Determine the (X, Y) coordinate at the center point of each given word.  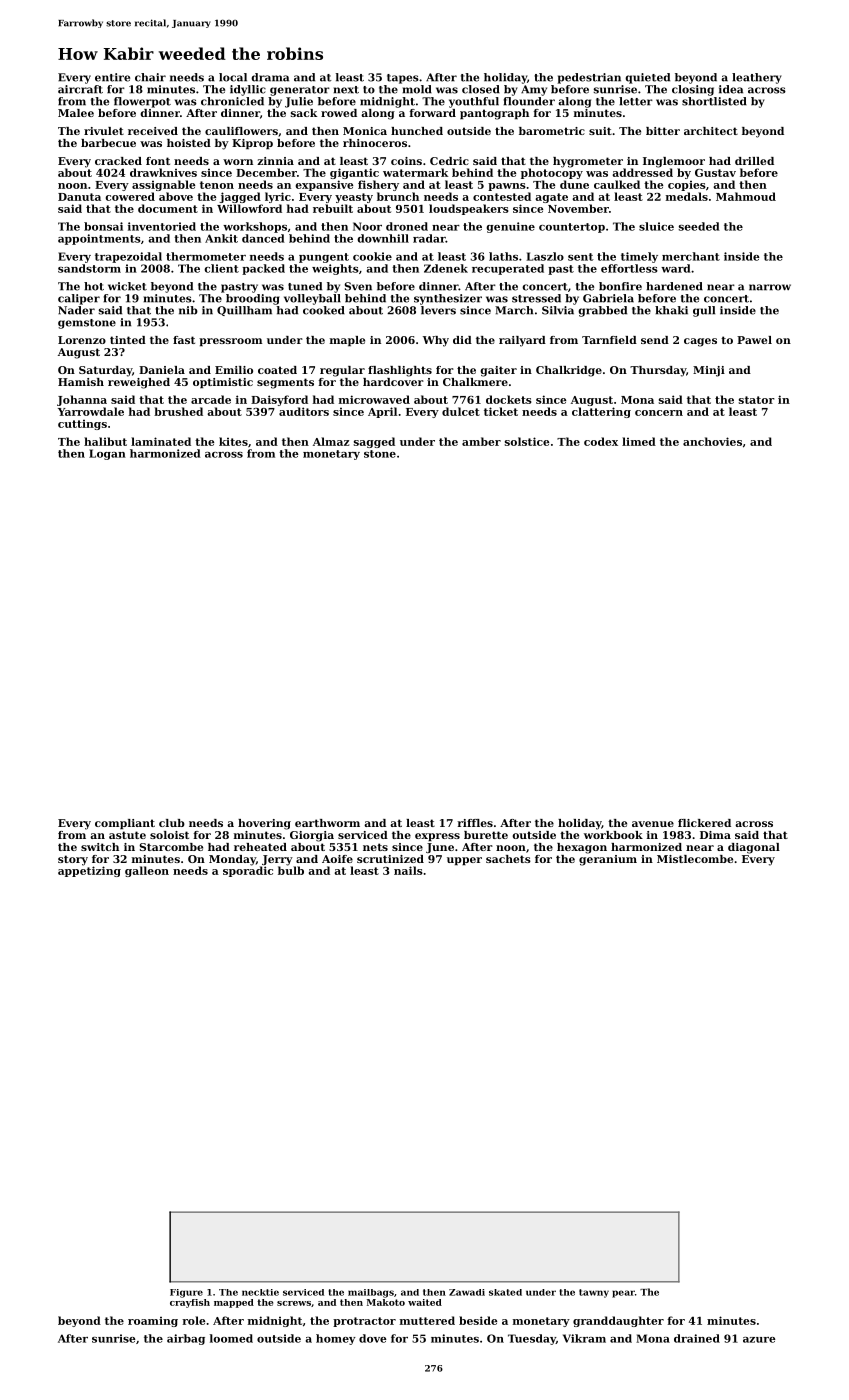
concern (659, 413)
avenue (653, 824)
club (172, 823)
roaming (153, 1322)
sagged (374, 442)
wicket (127, 286)
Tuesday (532, 1339)
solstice (527, 441)
